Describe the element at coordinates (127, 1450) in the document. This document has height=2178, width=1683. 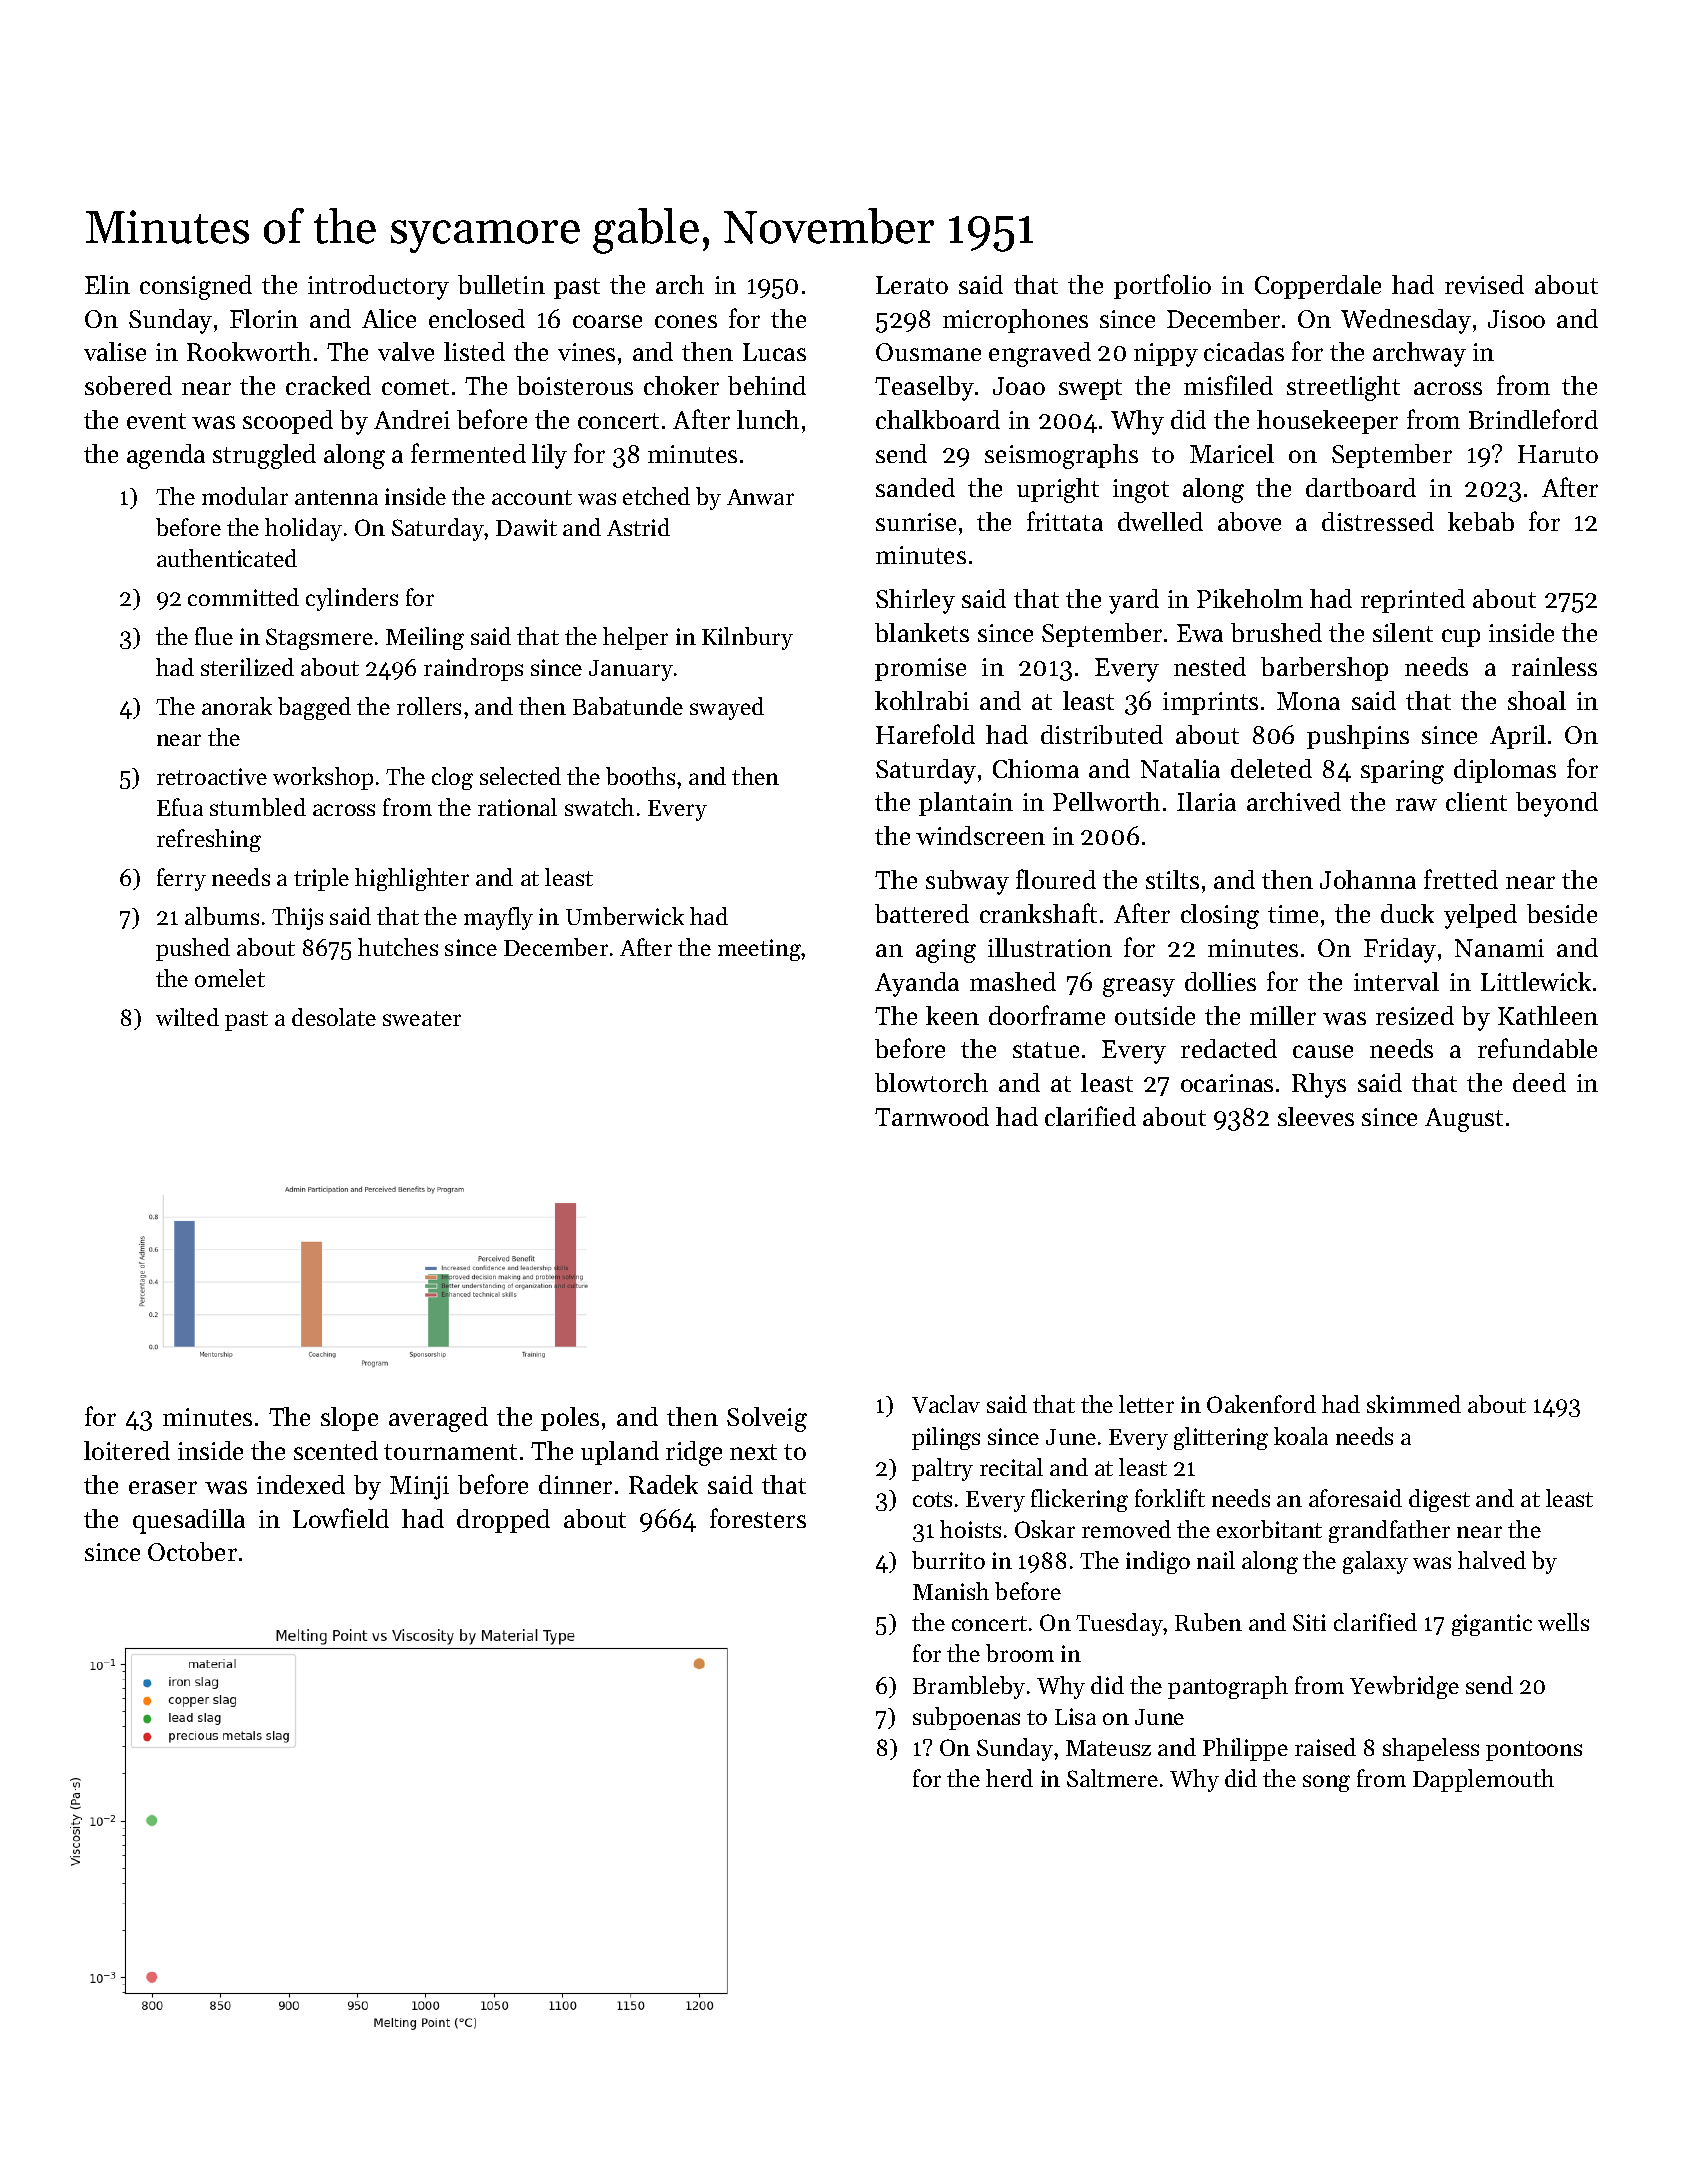
I see `loitered` at that location.
